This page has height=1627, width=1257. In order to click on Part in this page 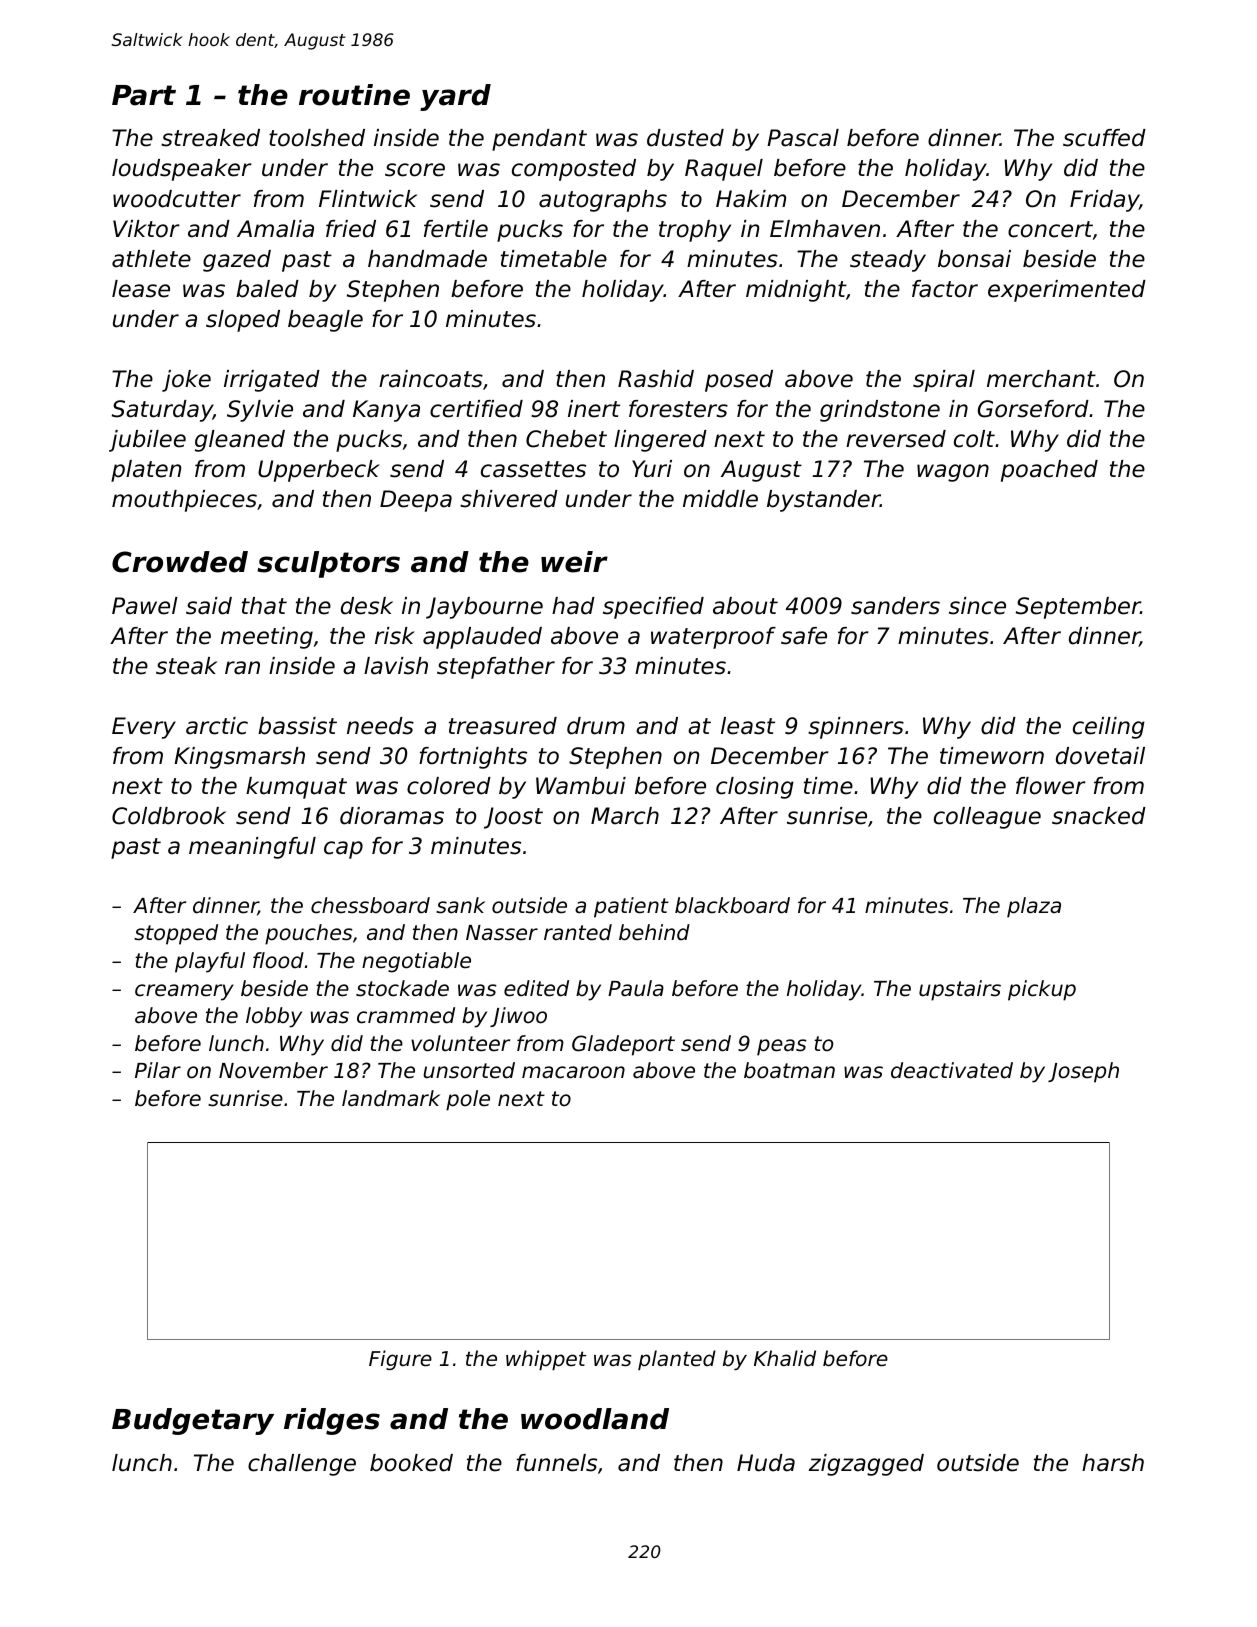, I will do `click(144, 95)`.
